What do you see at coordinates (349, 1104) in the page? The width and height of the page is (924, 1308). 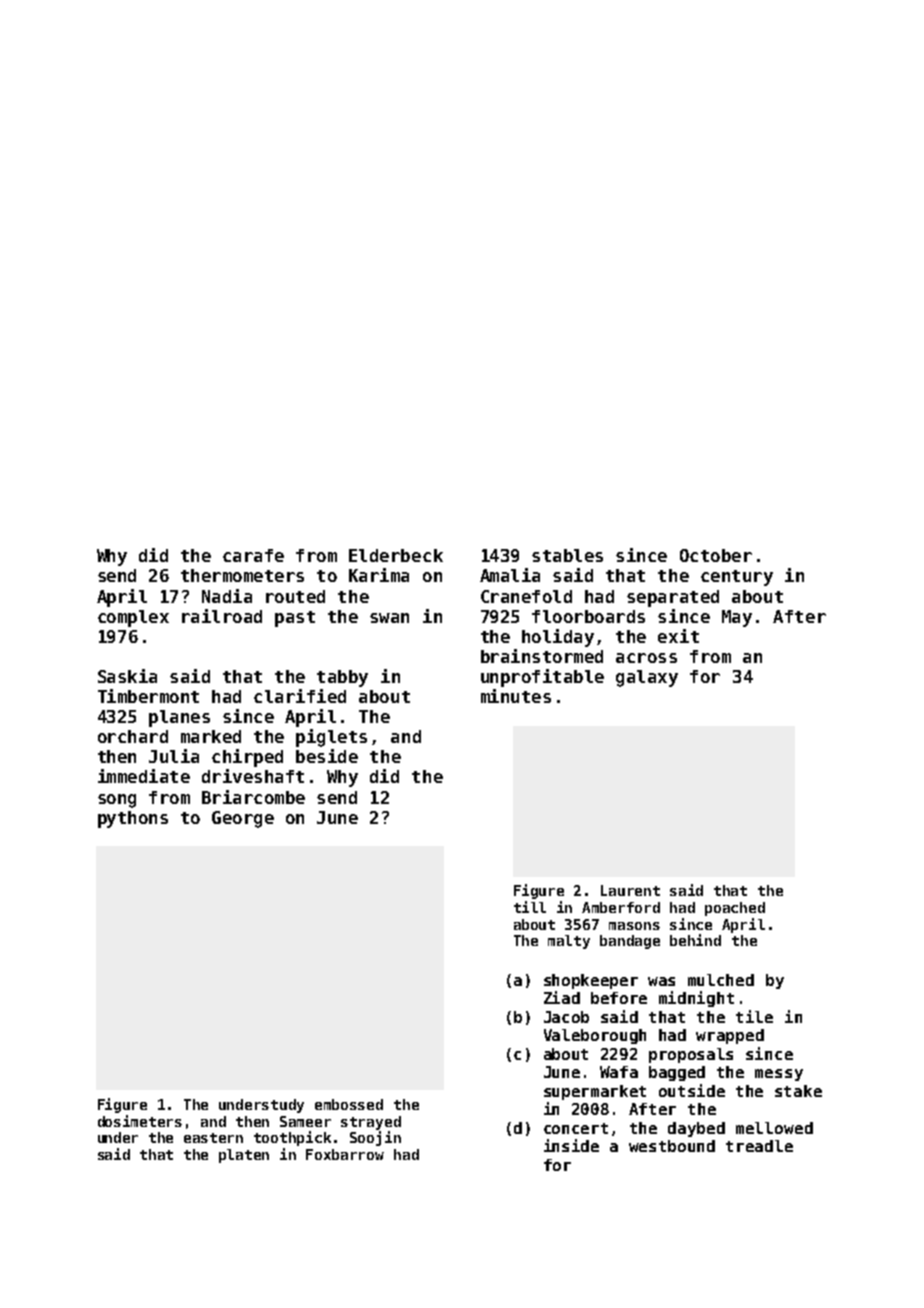 I see `embossed` at bounding box center [349, 1104].
